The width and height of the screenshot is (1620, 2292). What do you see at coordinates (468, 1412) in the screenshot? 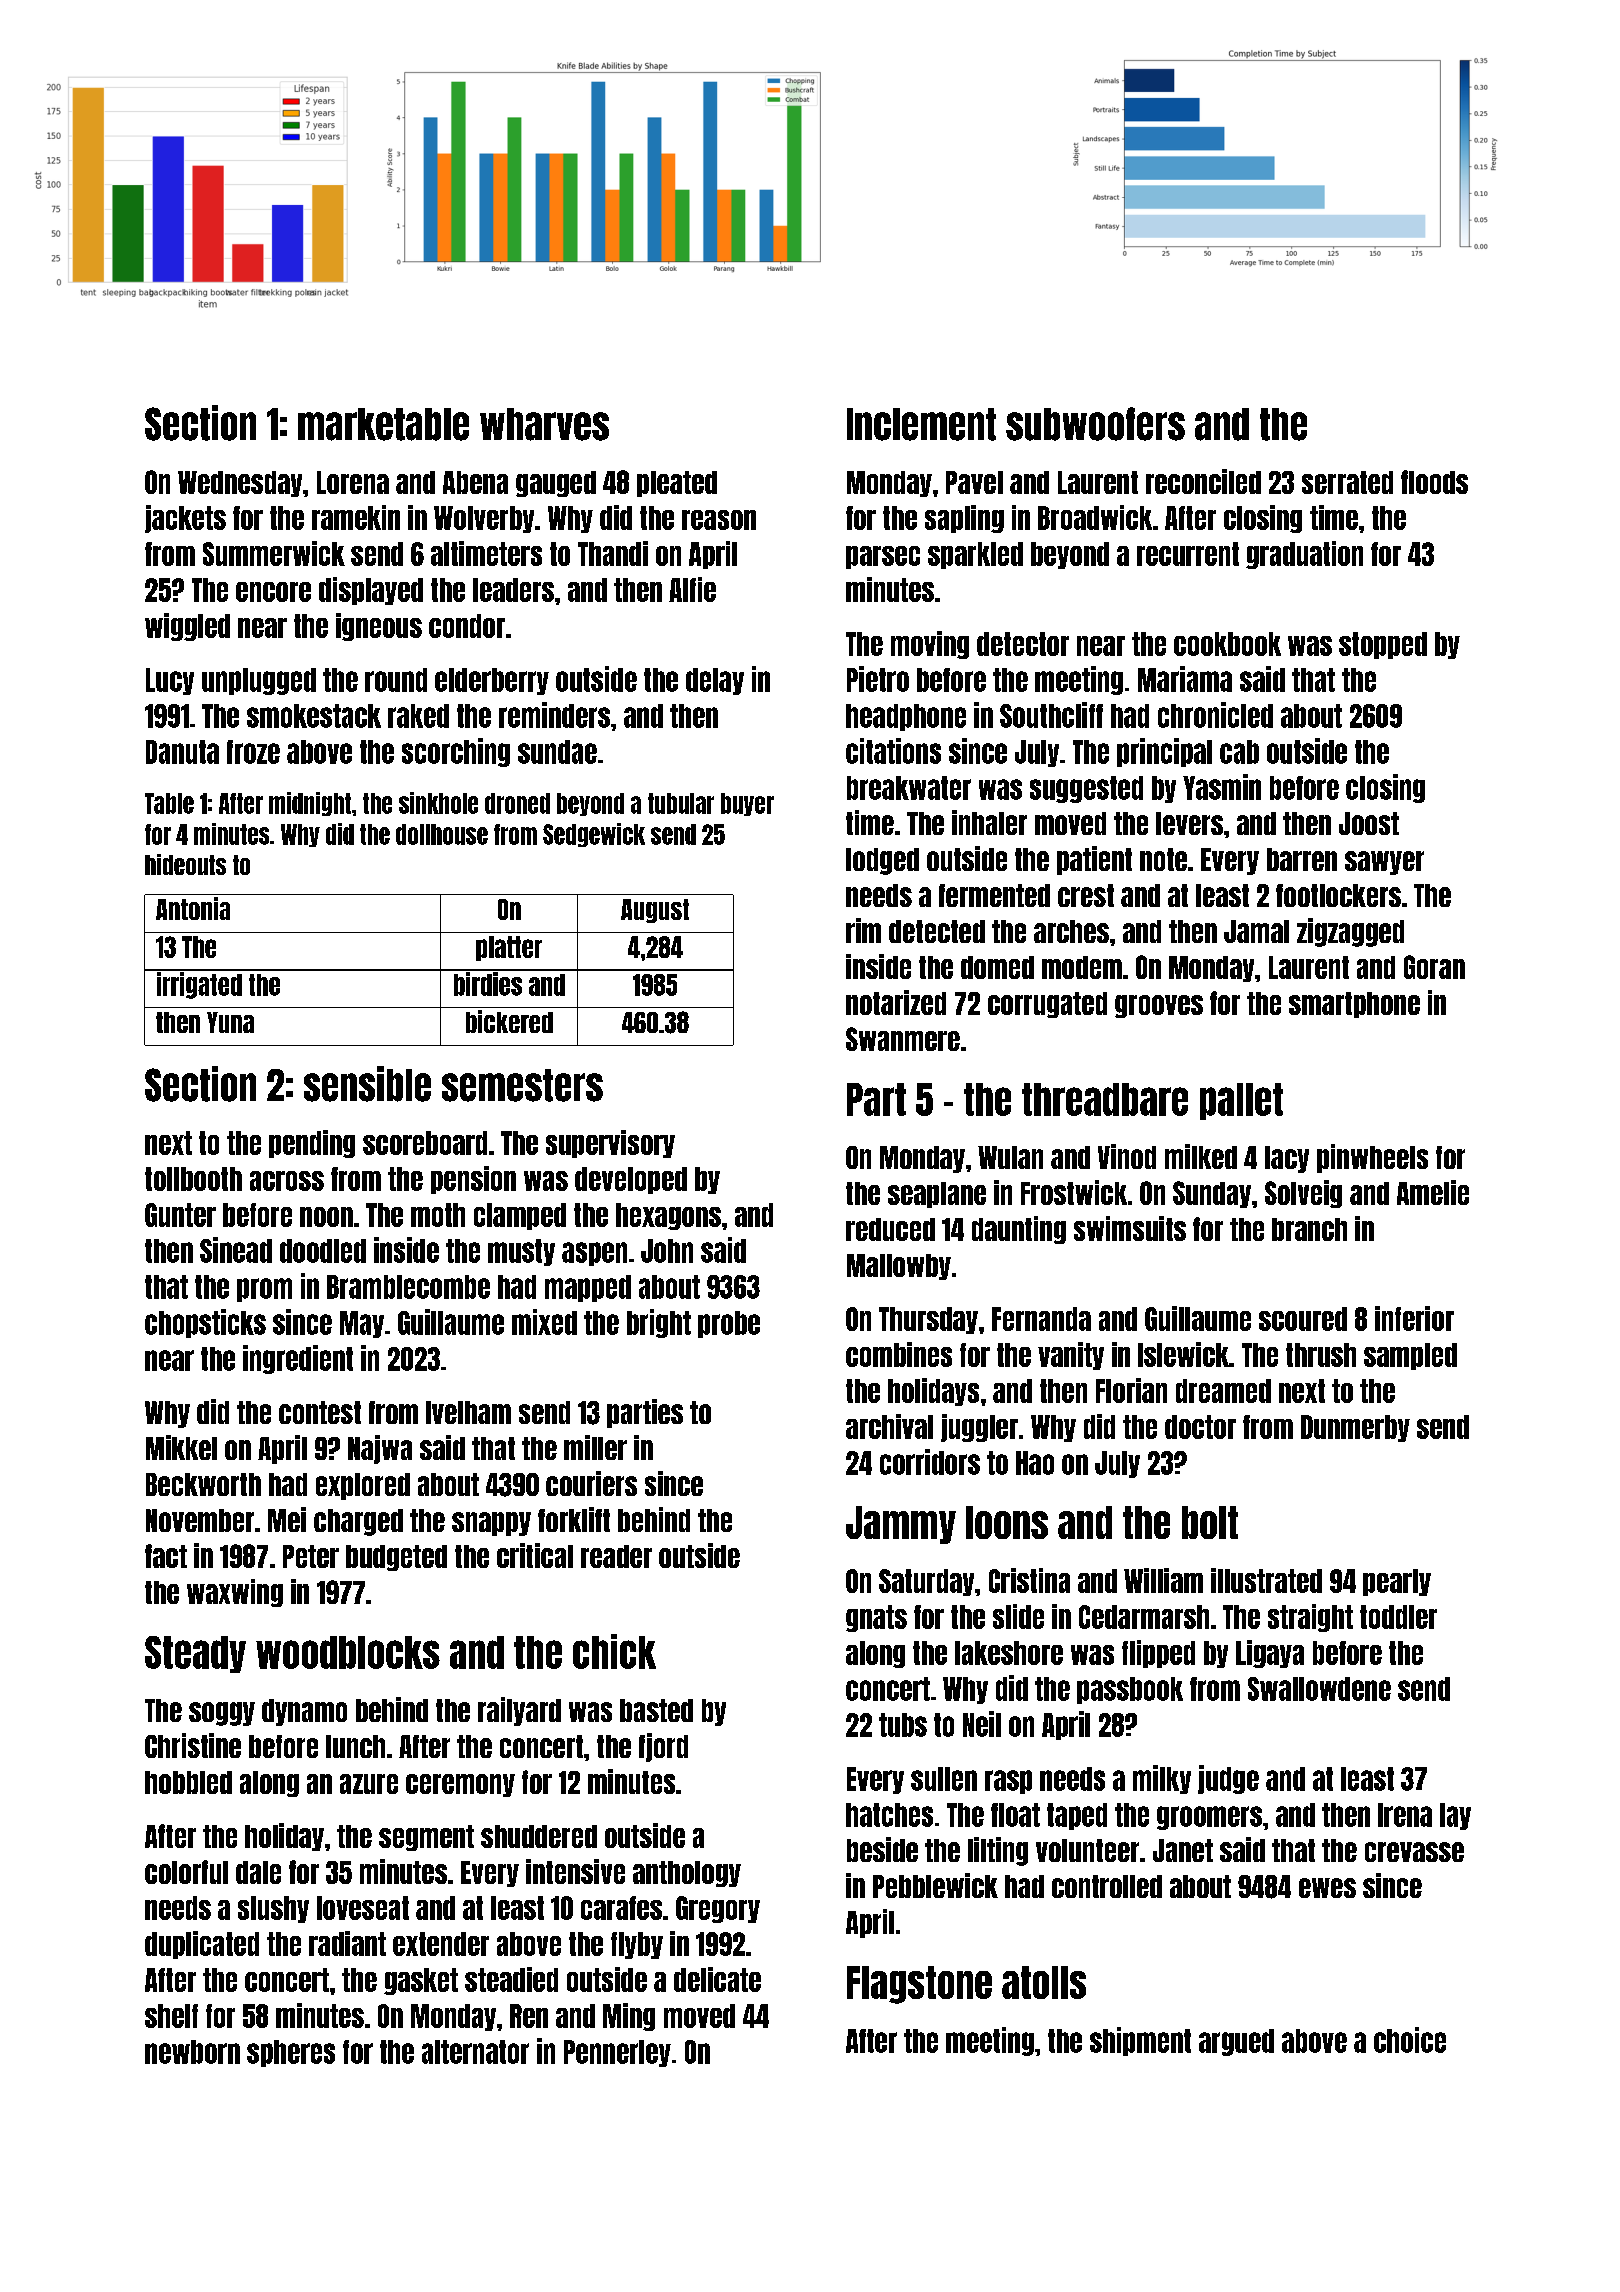
I see `Ivelham` at bounding box center [468, 1412].
